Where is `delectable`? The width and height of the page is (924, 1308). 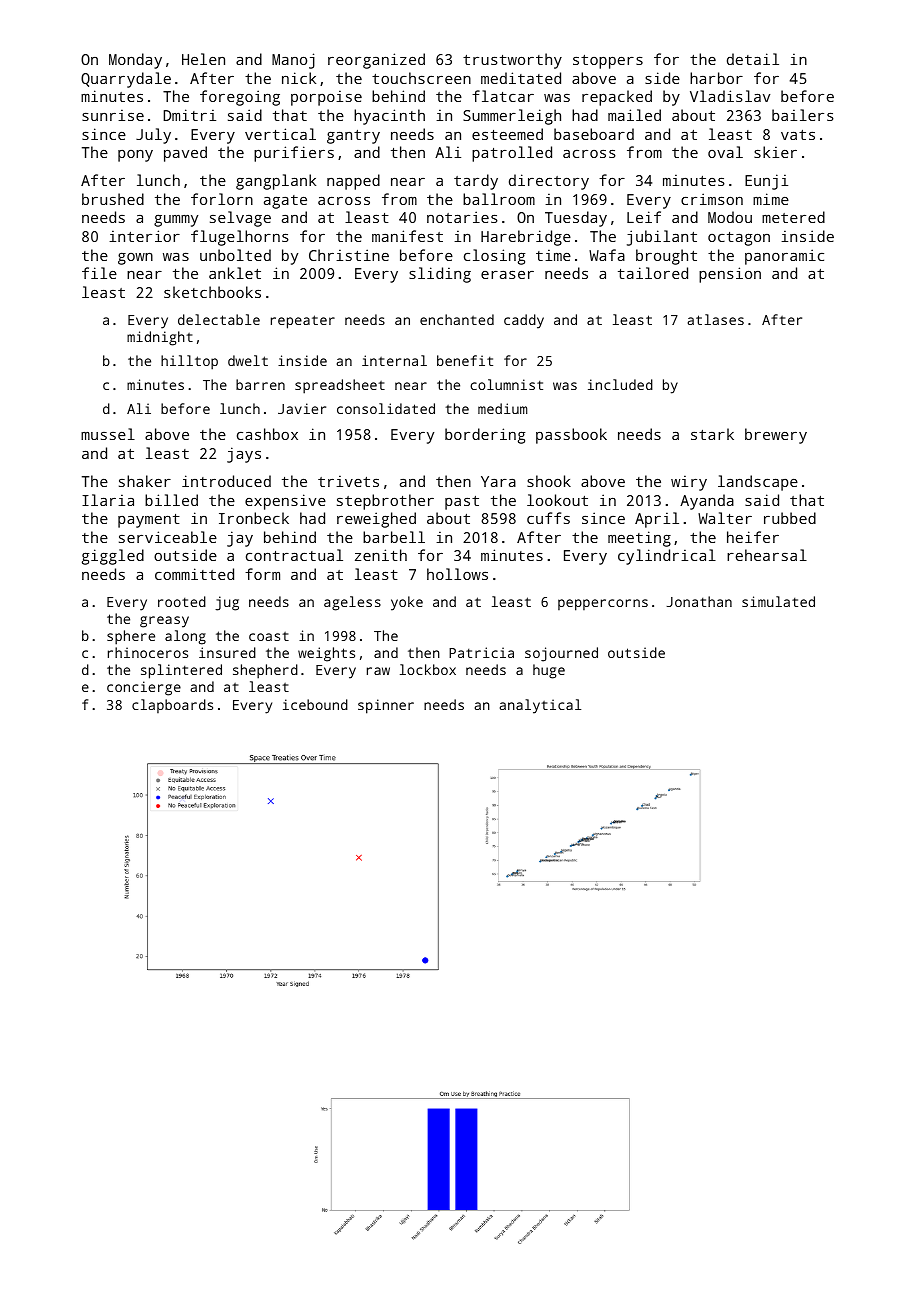
delectable is located at coordinates (219, 319).
